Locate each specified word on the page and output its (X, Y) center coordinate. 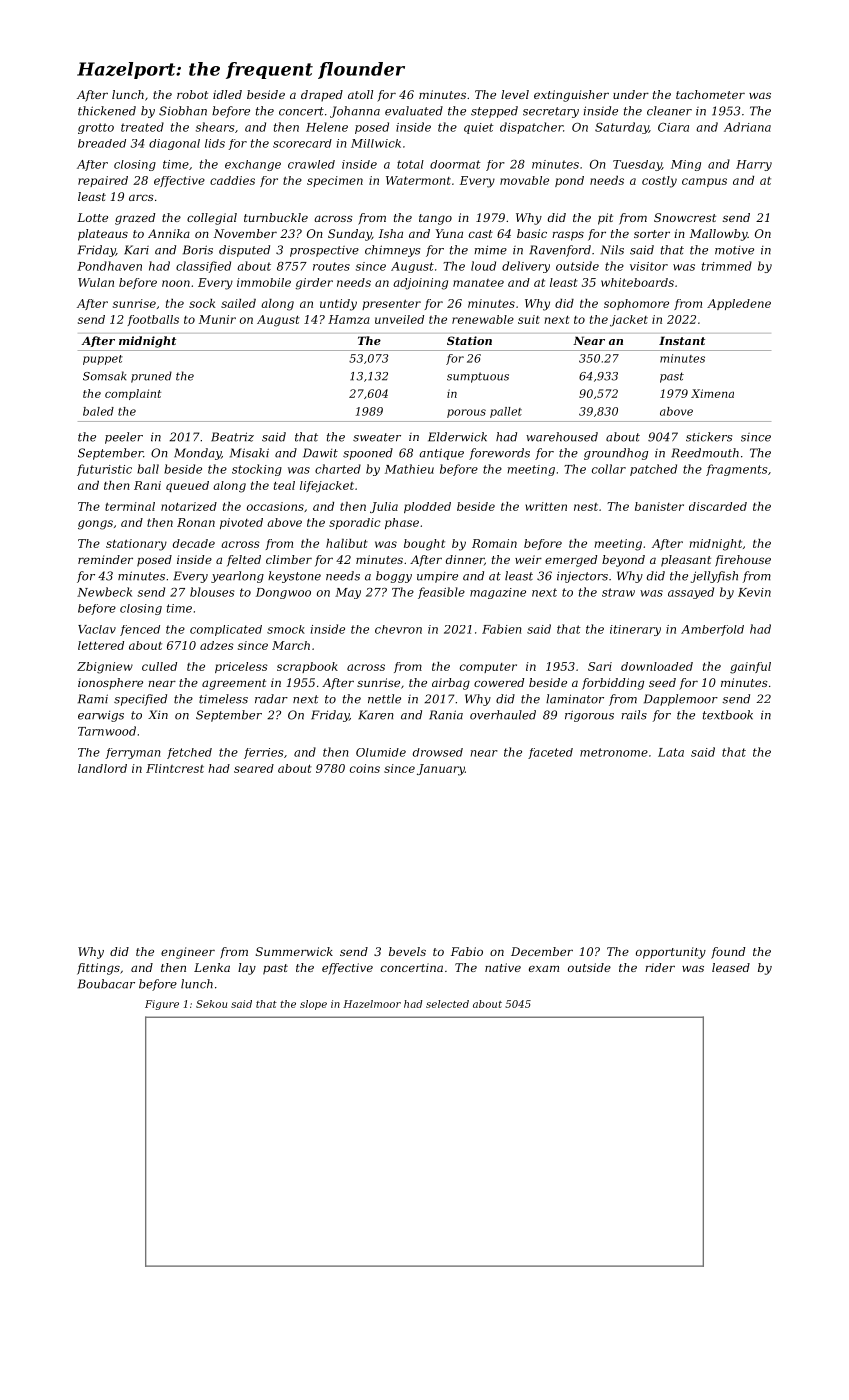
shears (215, 127)
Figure (162, 1005)
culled (159, 666)
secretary (551, 112)
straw (618, 592)
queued (187, 486)
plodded (427, 507)
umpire (437, 577)
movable (524, 180)
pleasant (686, 561)
